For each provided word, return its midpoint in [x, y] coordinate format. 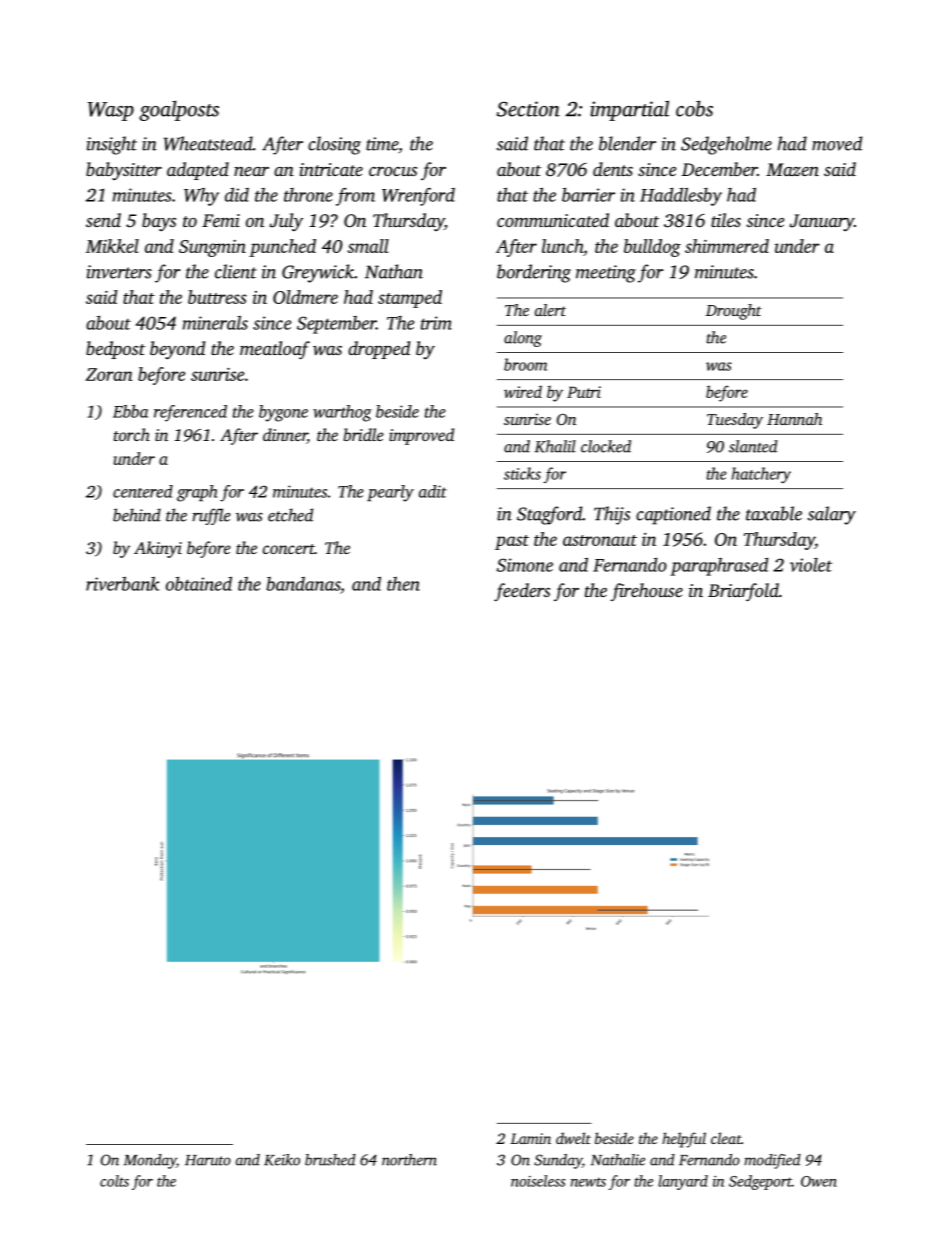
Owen [819, 1181]
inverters [119, 272]
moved [837, 143]
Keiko [282, 1160]
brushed [330, 1160]
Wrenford [418, 197]
